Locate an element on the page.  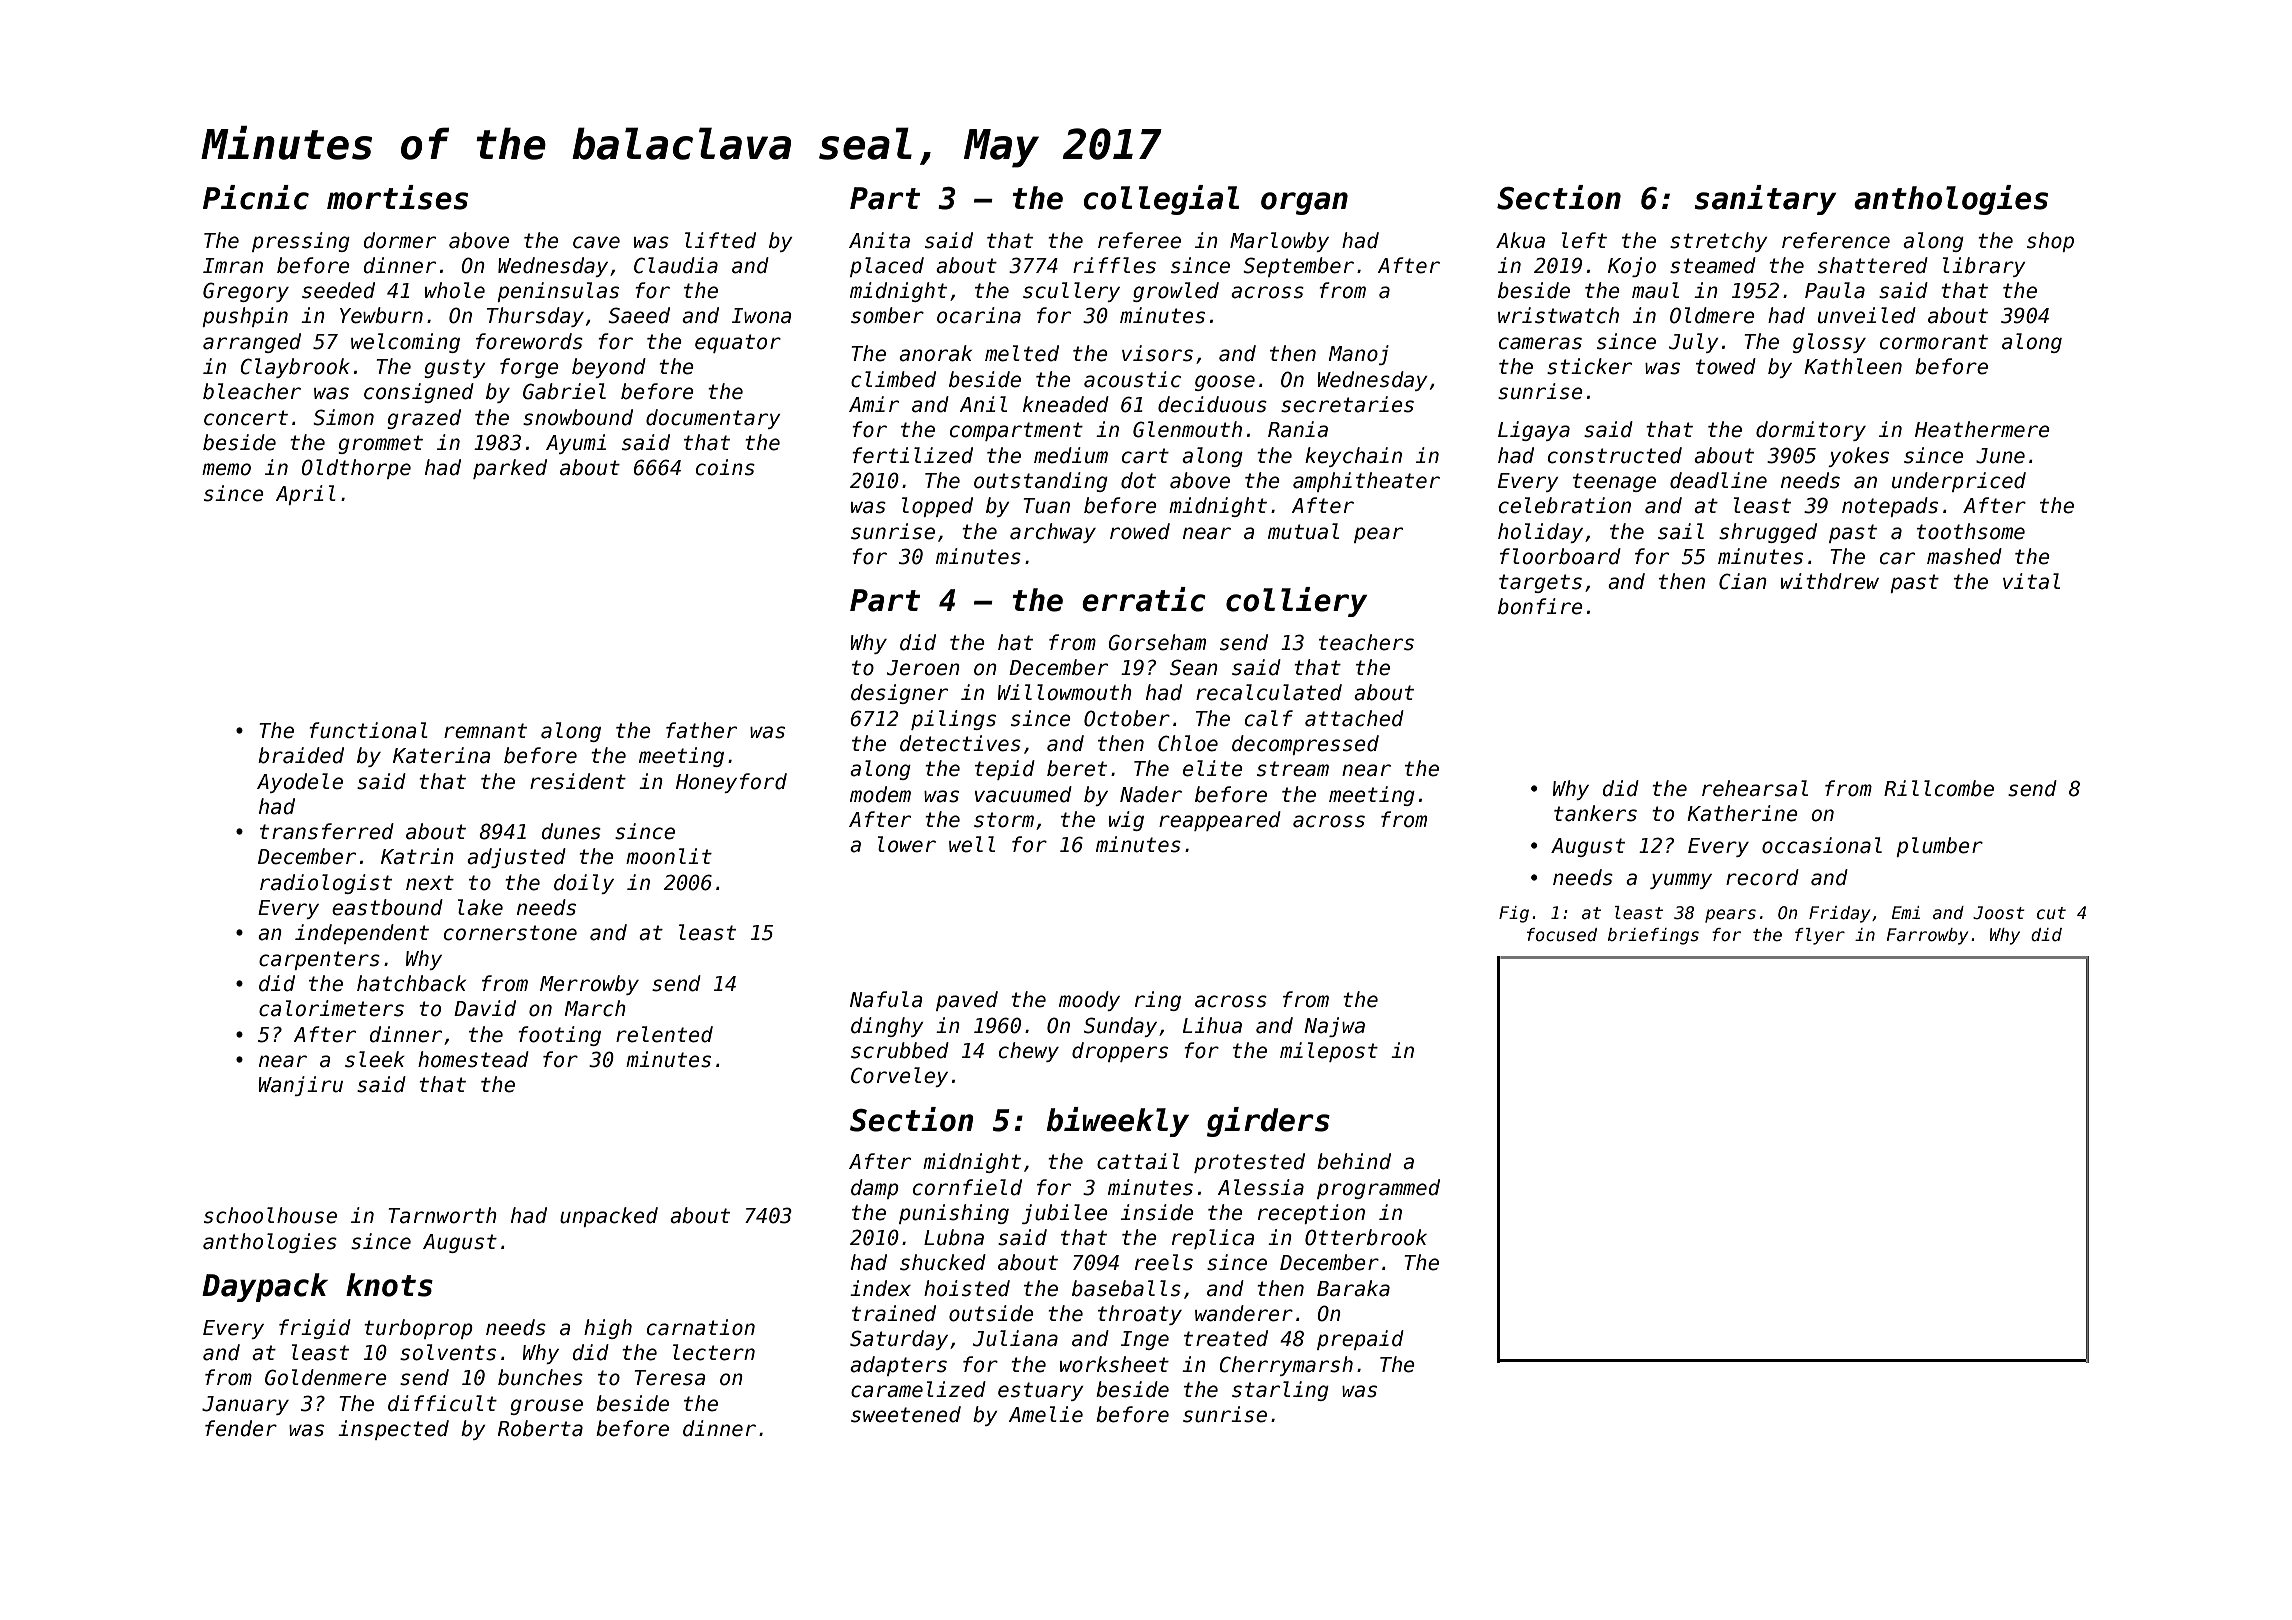
Farrowby is located at coordinates (1927, 936).
